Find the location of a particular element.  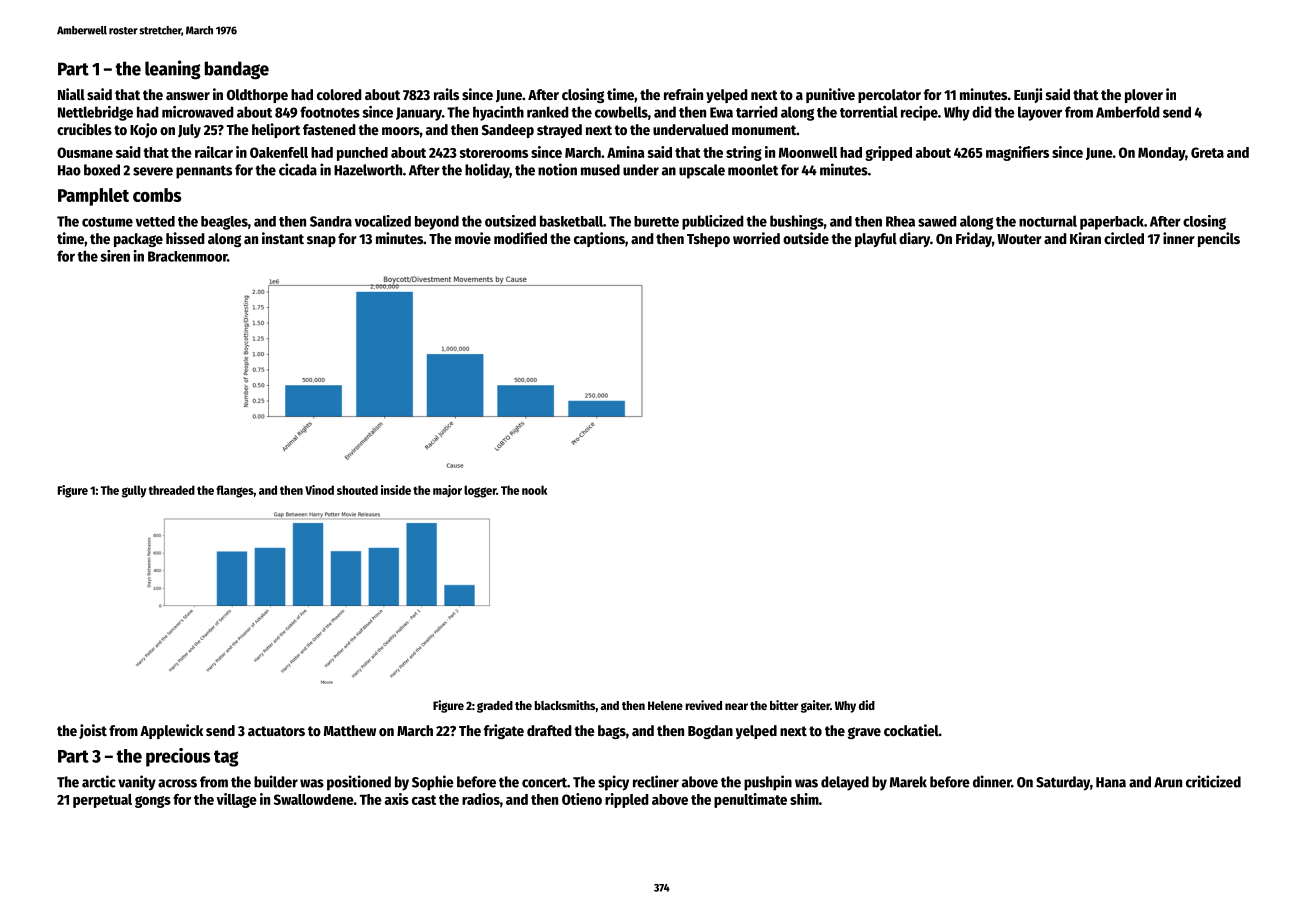

precious is located at coordinates (178, 757).
